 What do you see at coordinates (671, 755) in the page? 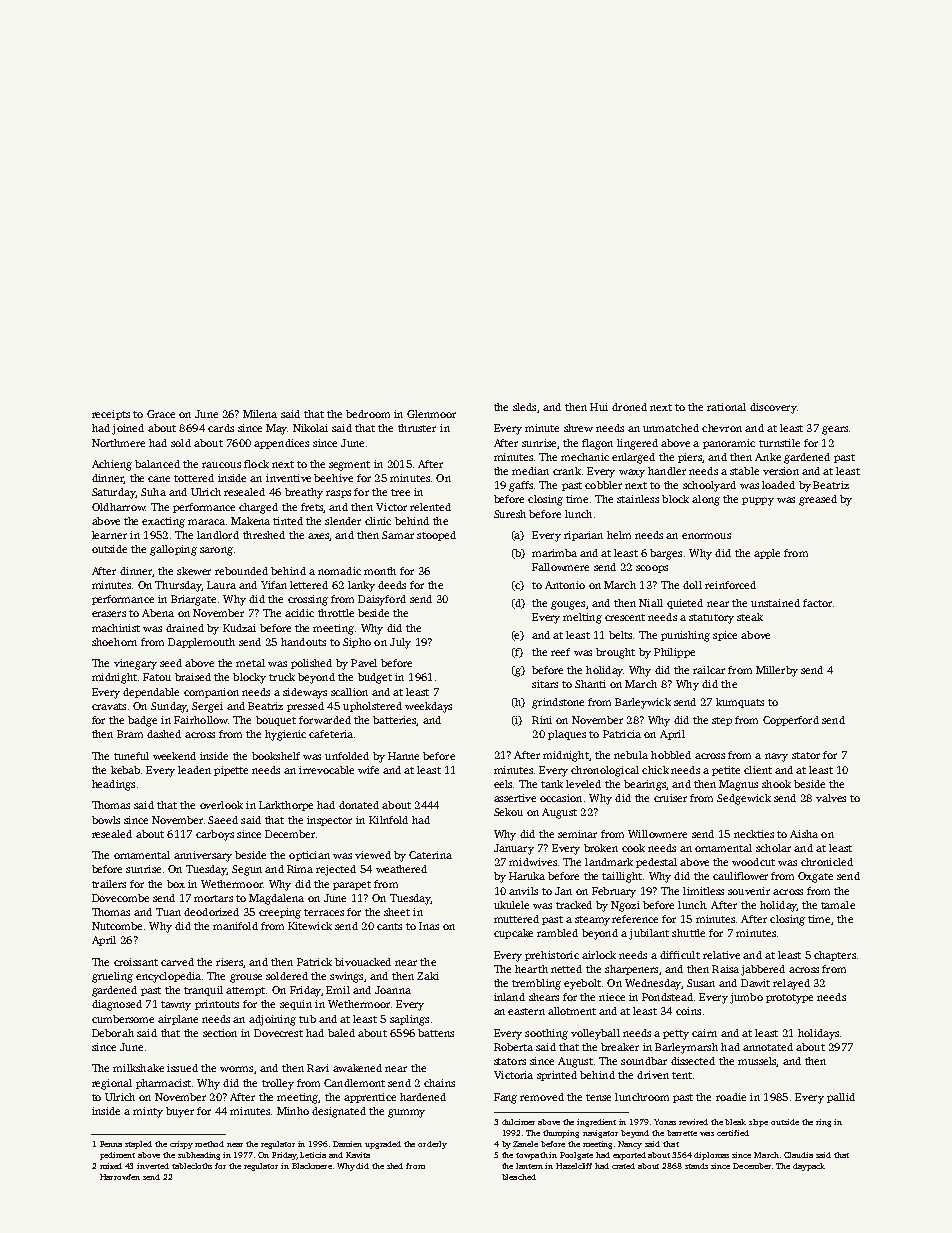
I see `hobbled` at bounding box center [671, 755].
